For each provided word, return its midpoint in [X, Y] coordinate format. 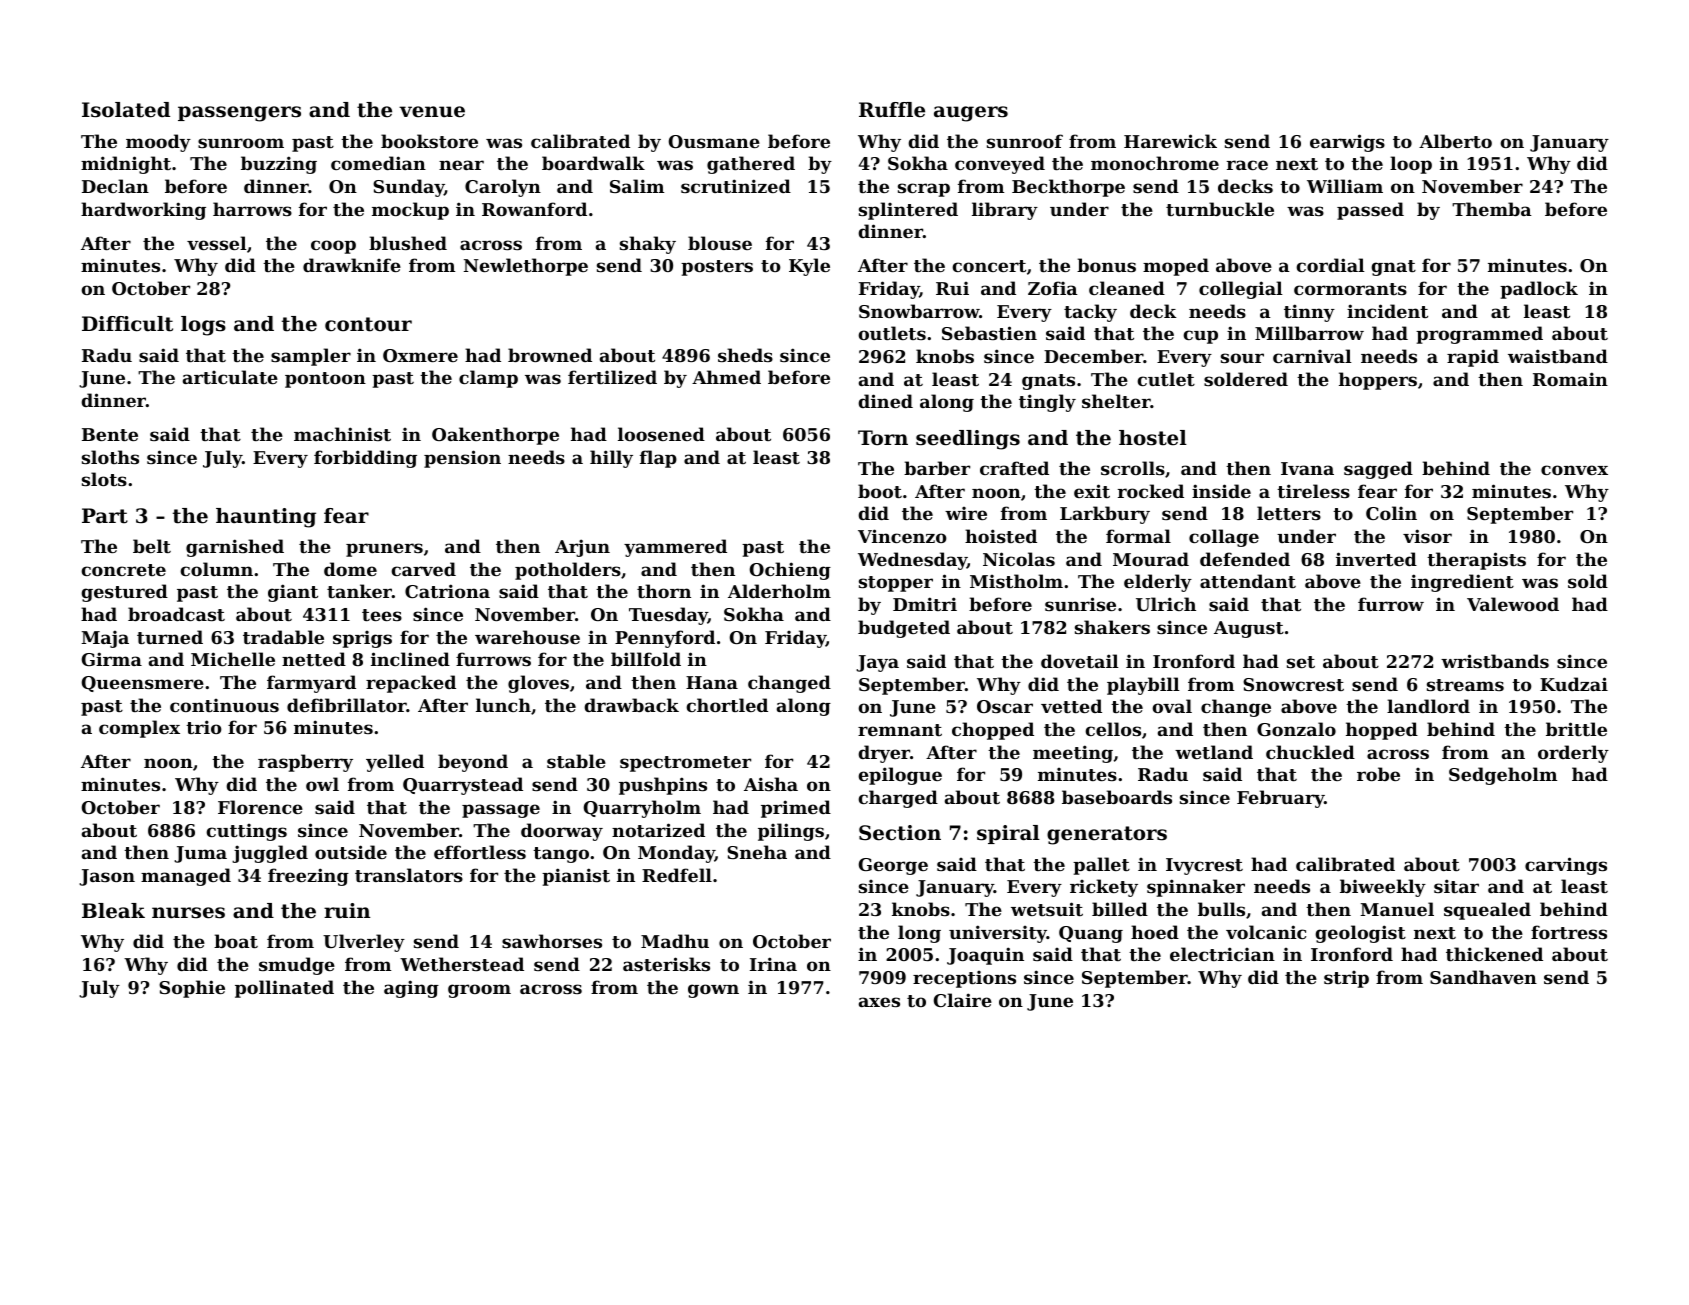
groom [479, 991]
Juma [200, 854]
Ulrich [1166, 604]
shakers [1112, 627]
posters [717, 268]
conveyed [1000, 165]
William [1345, 186]
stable [576, 761]
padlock [1539, 290]
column [216, 569]
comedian [378, 163]
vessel [217, 243]
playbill [1143, 686]
